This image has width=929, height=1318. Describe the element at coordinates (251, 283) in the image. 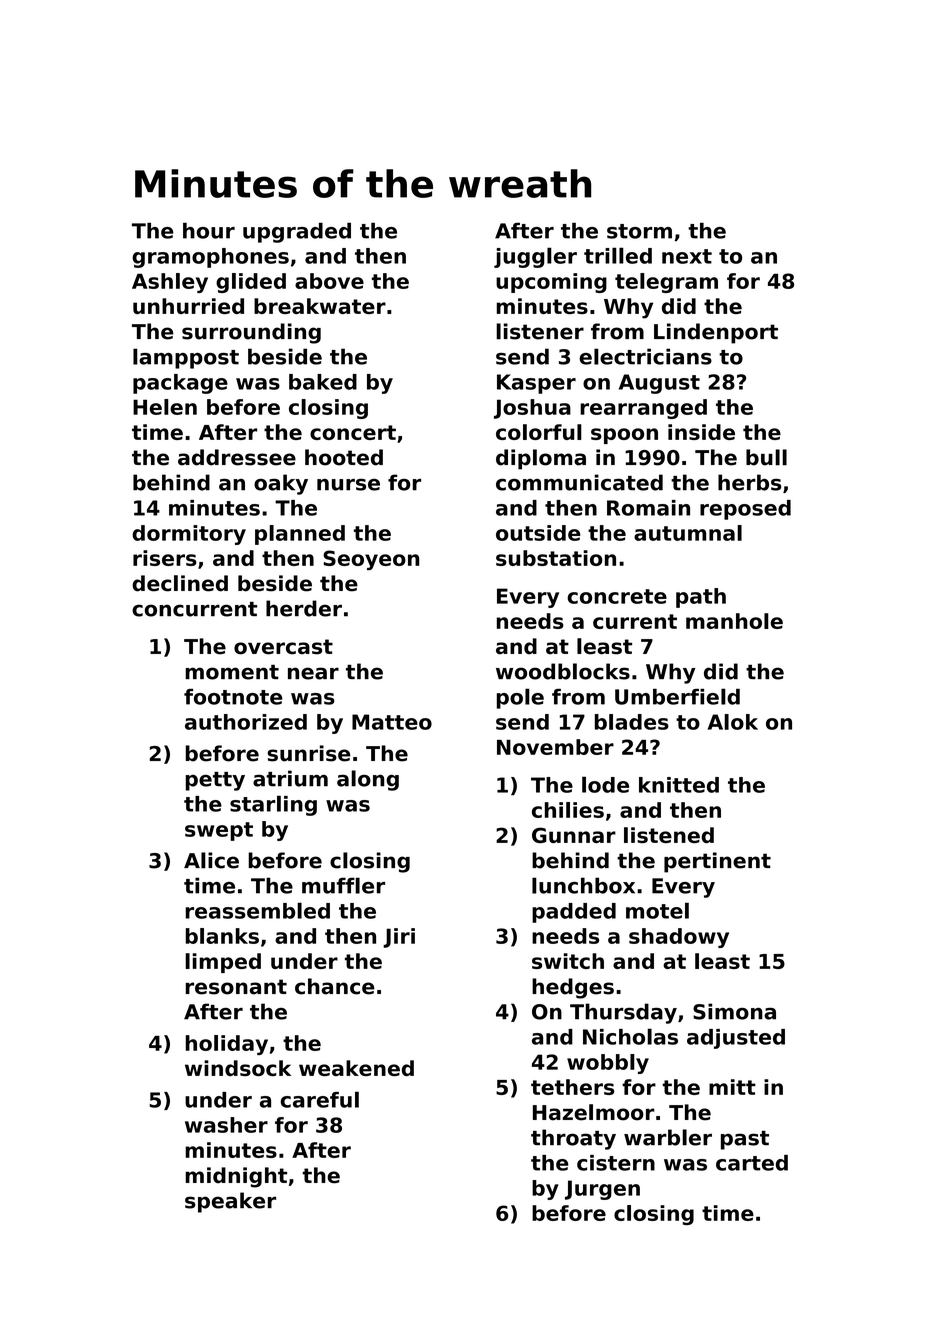

I see `glided` at that location.
